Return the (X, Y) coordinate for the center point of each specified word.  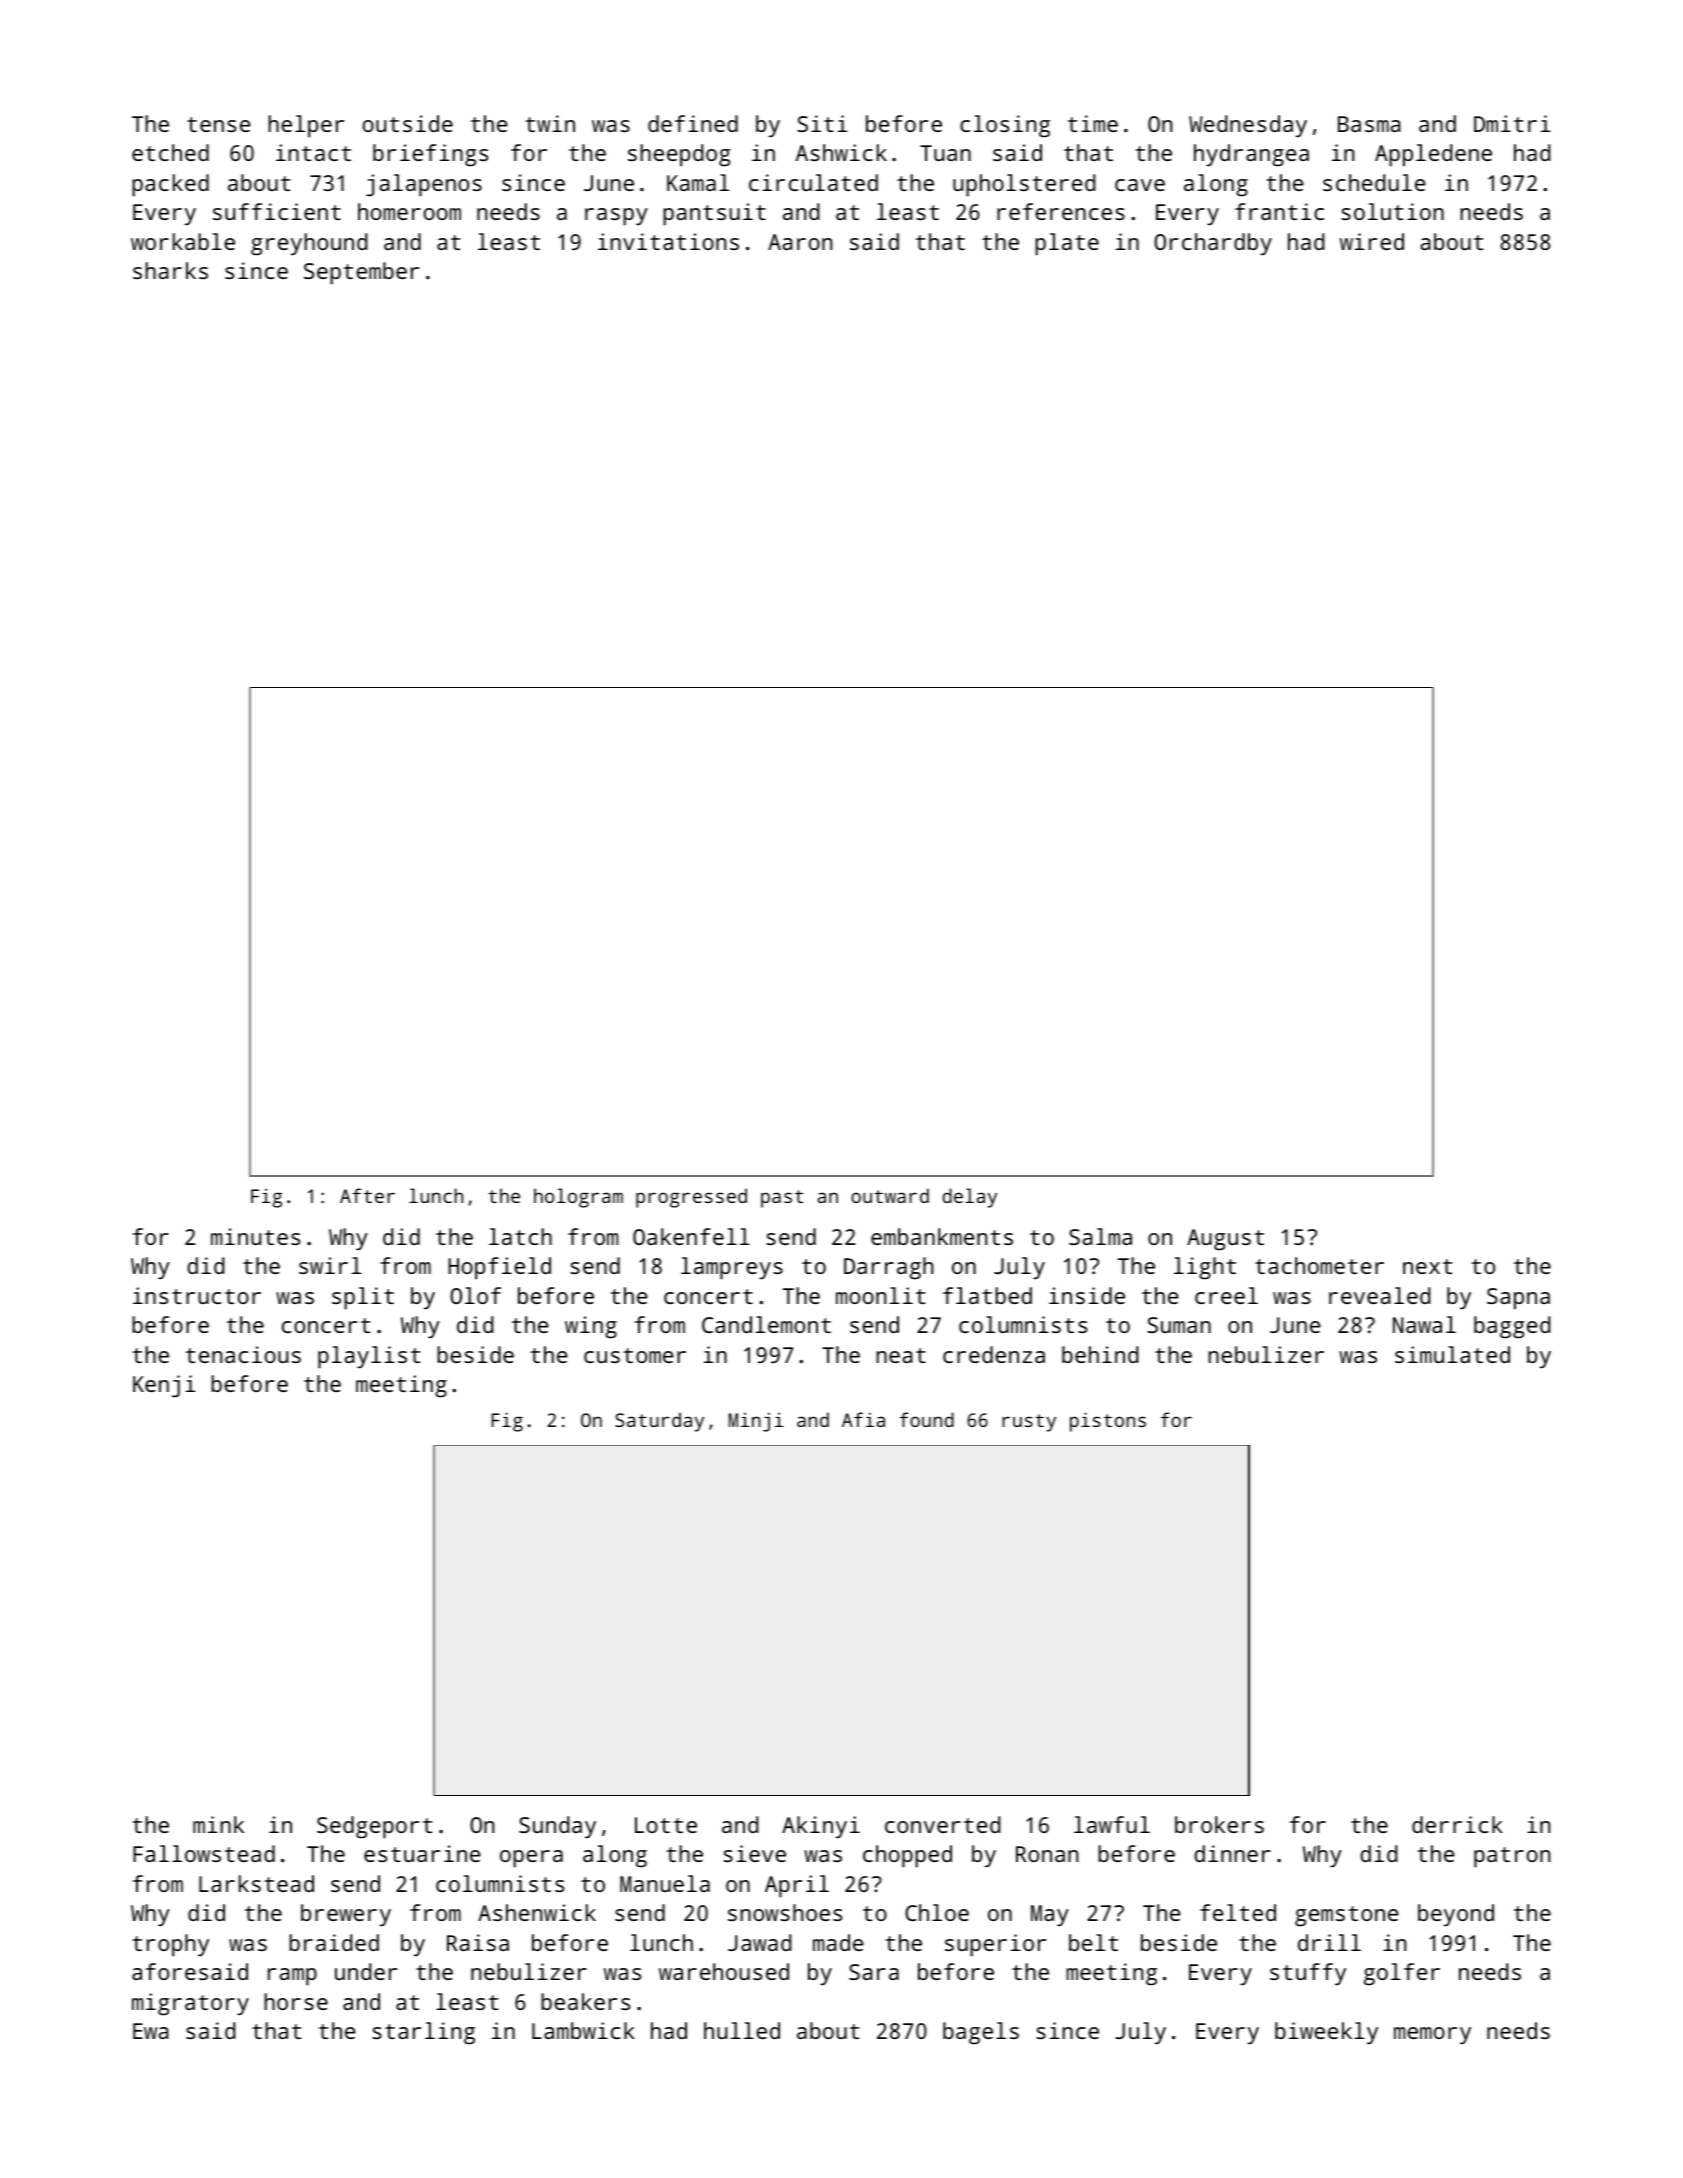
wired (1372, 241)
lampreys (732, 1268)
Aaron (800, 242)
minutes (255, 1236)
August (1225, 1240)
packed (170, 185)
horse (296, 2001)
